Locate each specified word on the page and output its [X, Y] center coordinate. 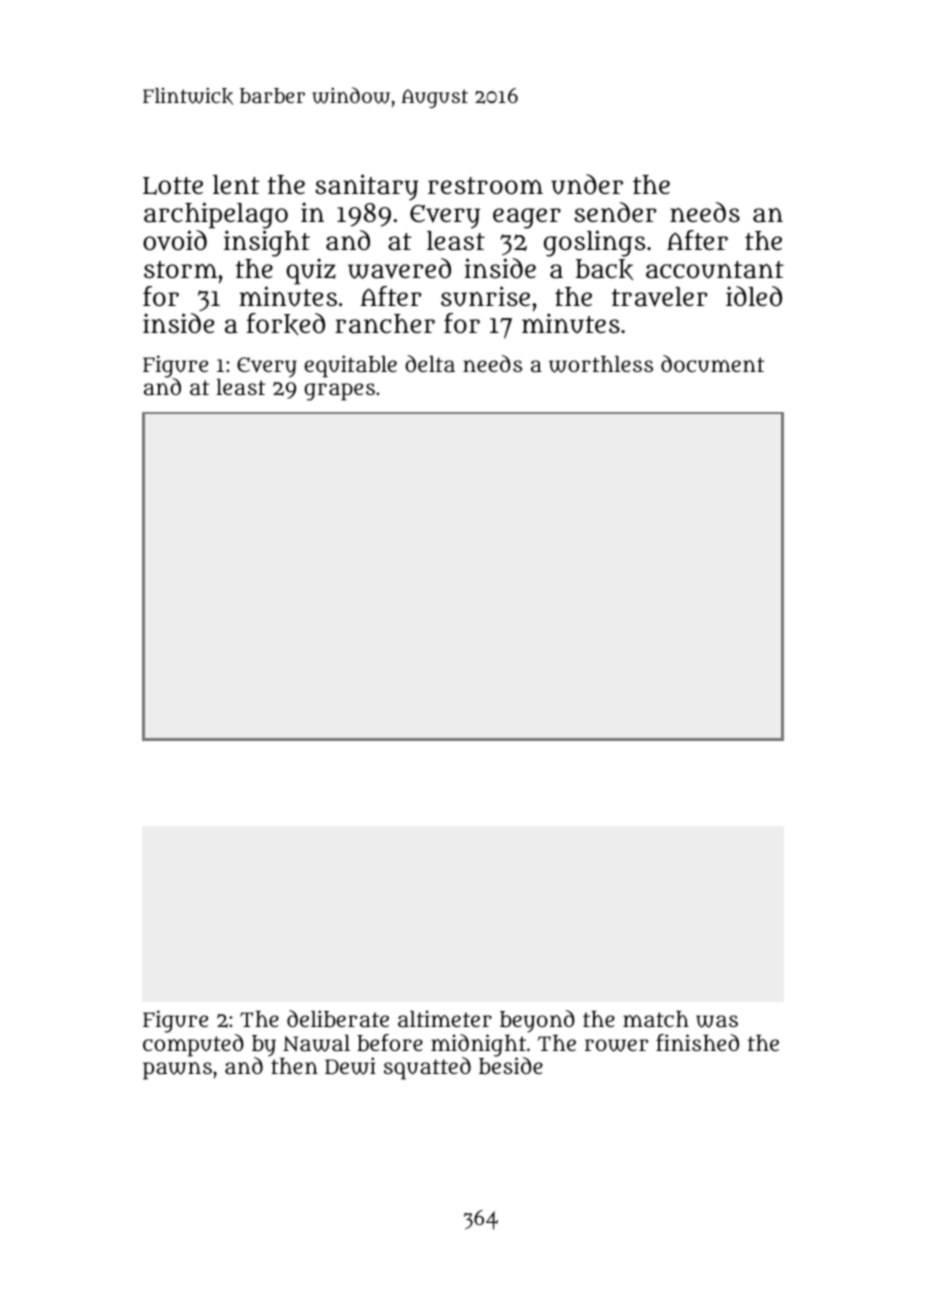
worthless [601, 364]
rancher [385, 324]
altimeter [445, 1018]
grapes [339, 392]
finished [697, 1042]
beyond [537, 1021]
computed [193, 1045]
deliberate [338, 1018]
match [656, 1019]
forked [286, 324]
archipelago [216, 215]
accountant [715, 270]
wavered [399, 268]
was [717, 1021]
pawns [177, 1071]
